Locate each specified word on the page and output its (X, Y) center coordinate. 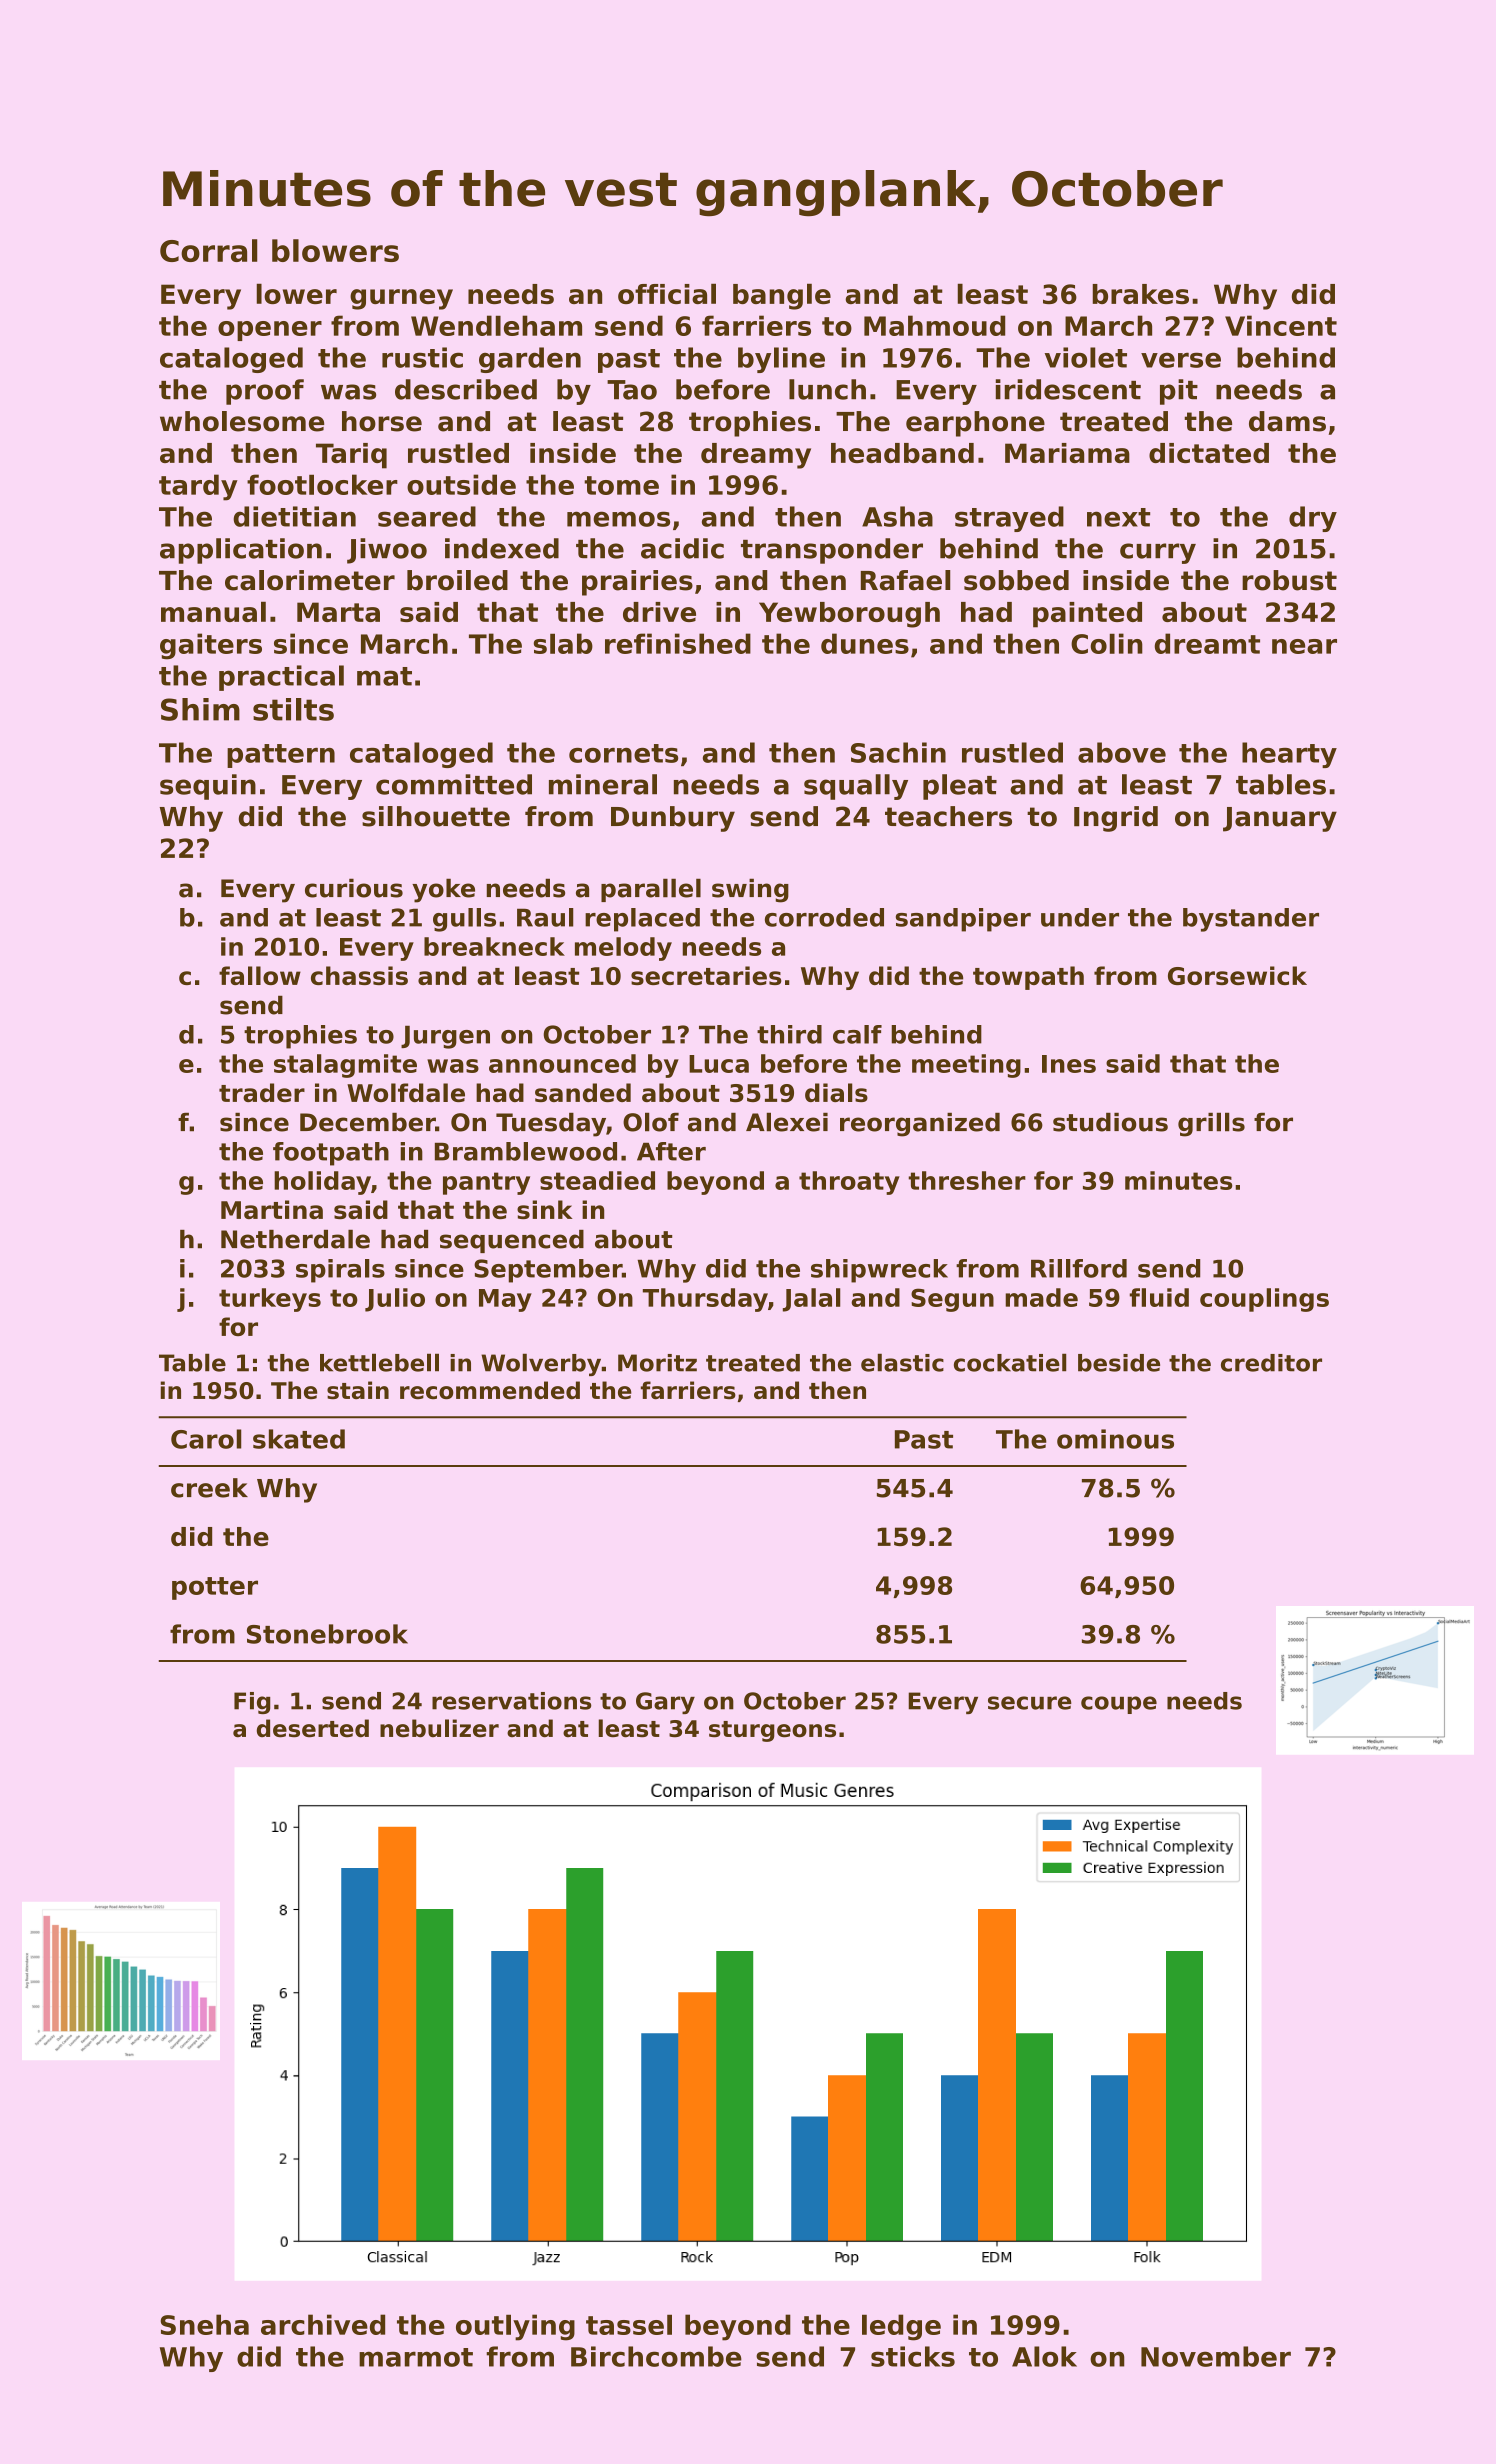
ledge (901, 2327)
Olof (651, 1122)
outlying (515, 2327)
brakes (1140, 294)
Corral (209, 250)
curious (354, 888)
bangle (782, 296)
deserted (313, 1728)
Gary (665, 1703)
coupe (1119, 1705)
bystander (1251, 920)
